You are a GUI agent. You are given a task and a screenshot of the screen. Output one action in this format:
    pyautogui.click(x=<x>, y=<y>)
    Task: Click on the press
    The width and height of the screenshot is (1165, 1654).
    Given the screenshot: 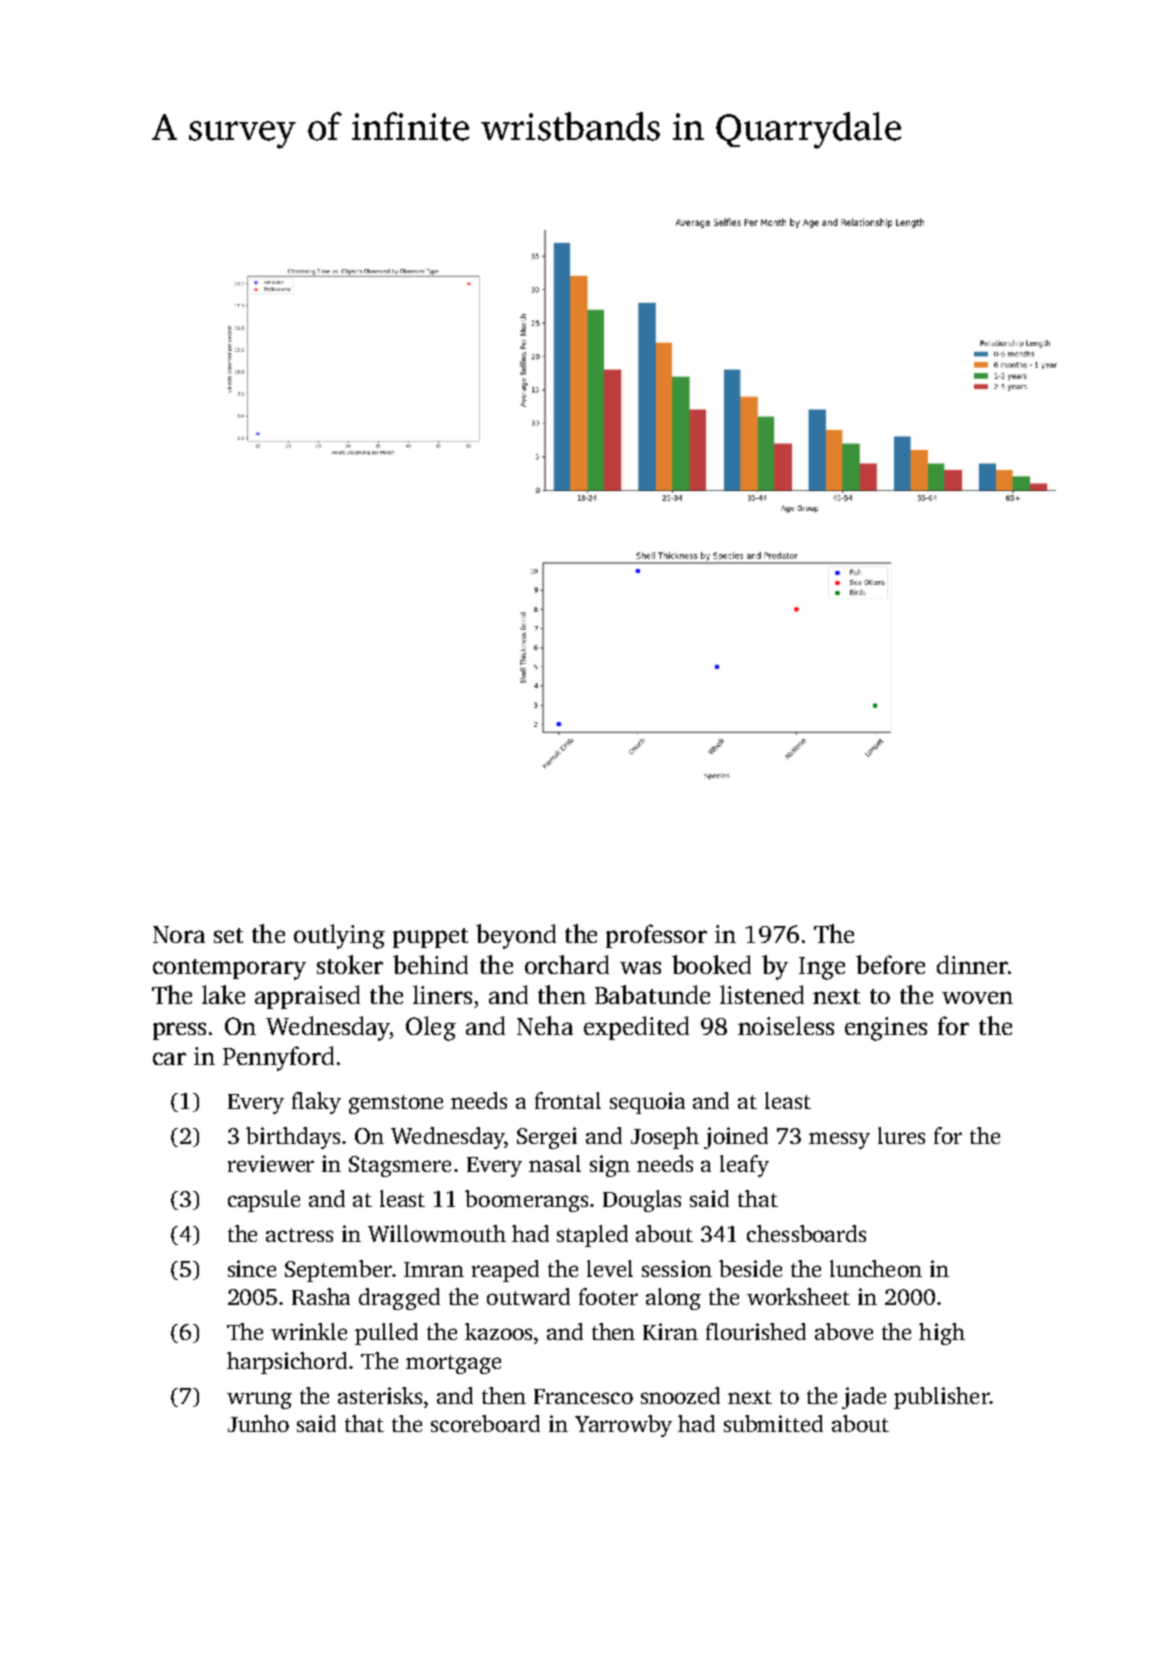 What is the action you would take?
    pyautogui.click(x=179, y=1031)
